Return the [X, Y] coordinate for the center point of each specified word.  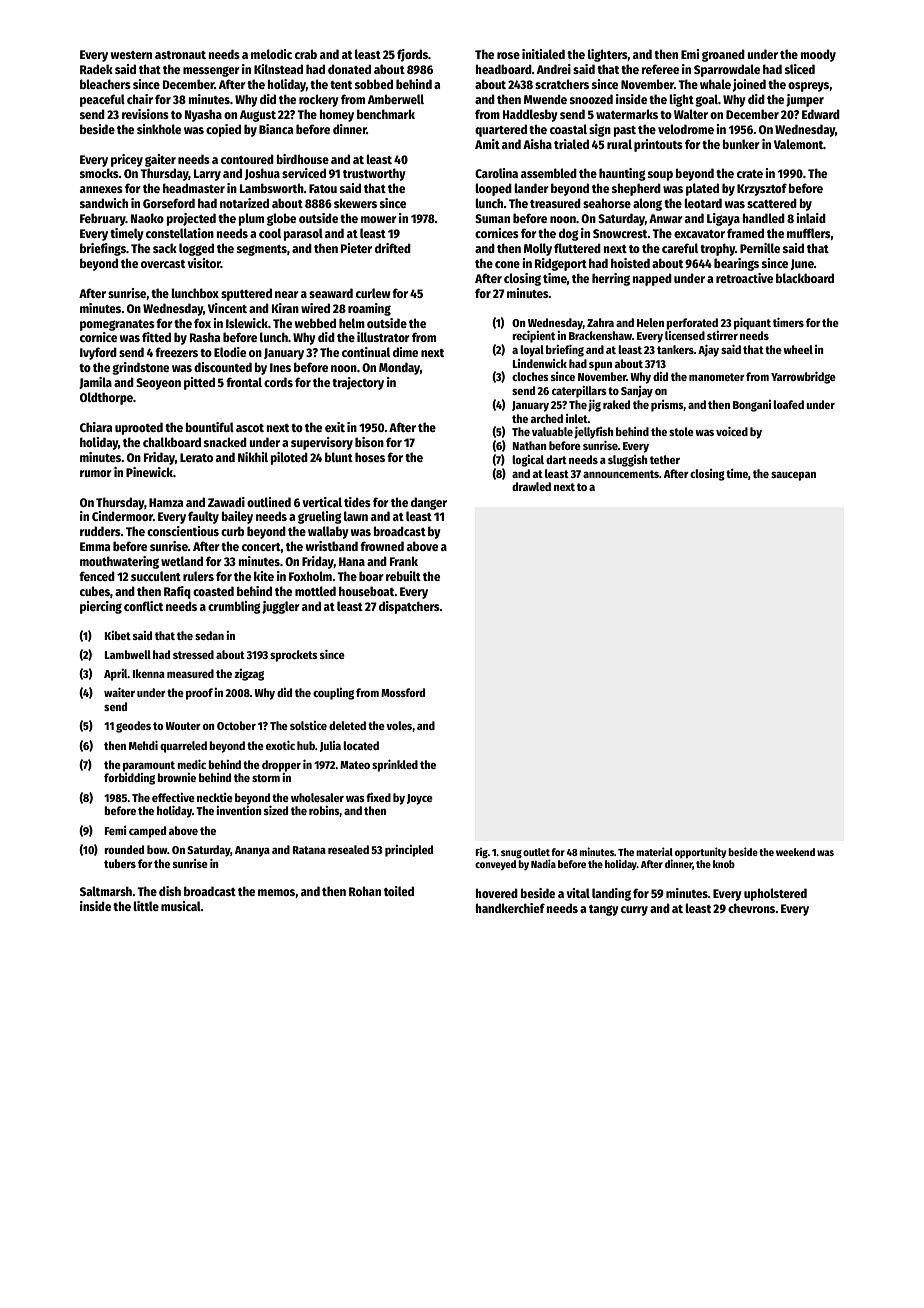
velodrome [686, 129]
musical [181, 906]
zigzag [249, 675]
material [654, 851]
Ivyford [98, 353]
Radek [96, 69]
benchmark [386, 114]
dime [405, 352]
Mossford [403, 692]
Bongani [752, 406]
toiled [399, 891]
